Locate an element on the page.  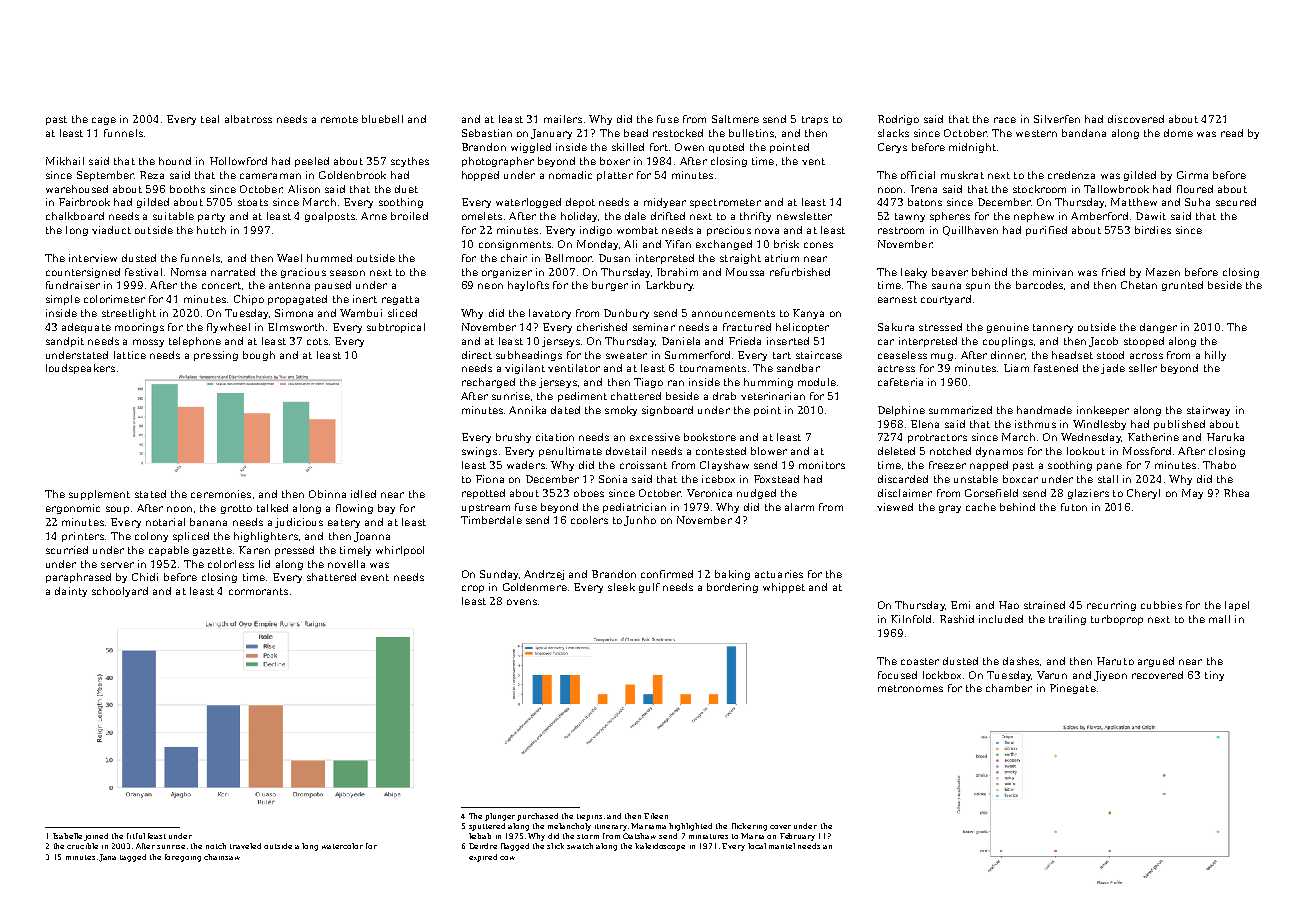
local is located at coordinates (757, 846).
